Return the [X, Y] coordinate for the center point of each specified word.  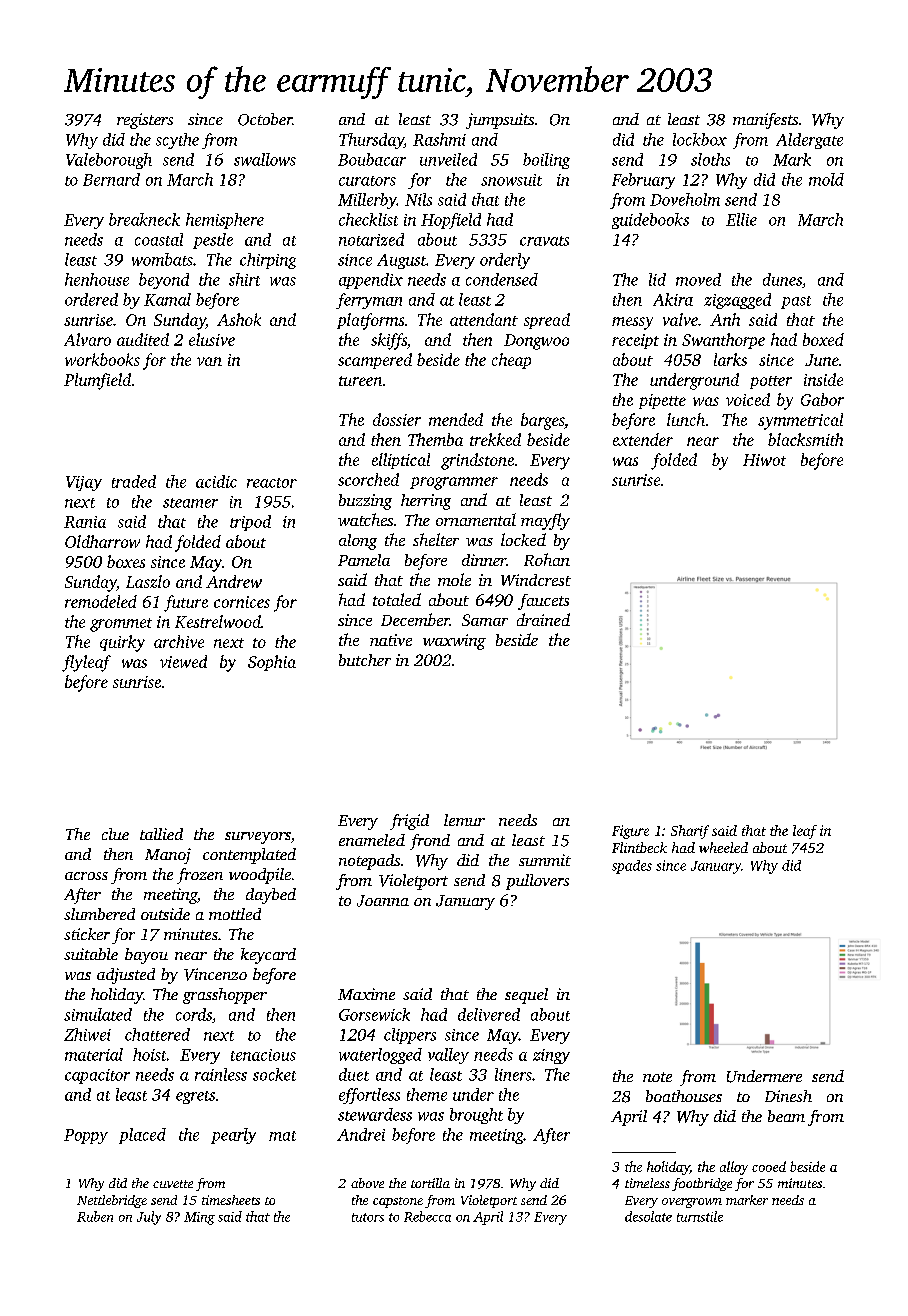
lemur [464, 820]
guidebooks [650, 221]
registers [145, 121]
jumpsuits [500, 121]
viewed [183, 661]
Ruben [95, 1216]
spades [632, 867]
